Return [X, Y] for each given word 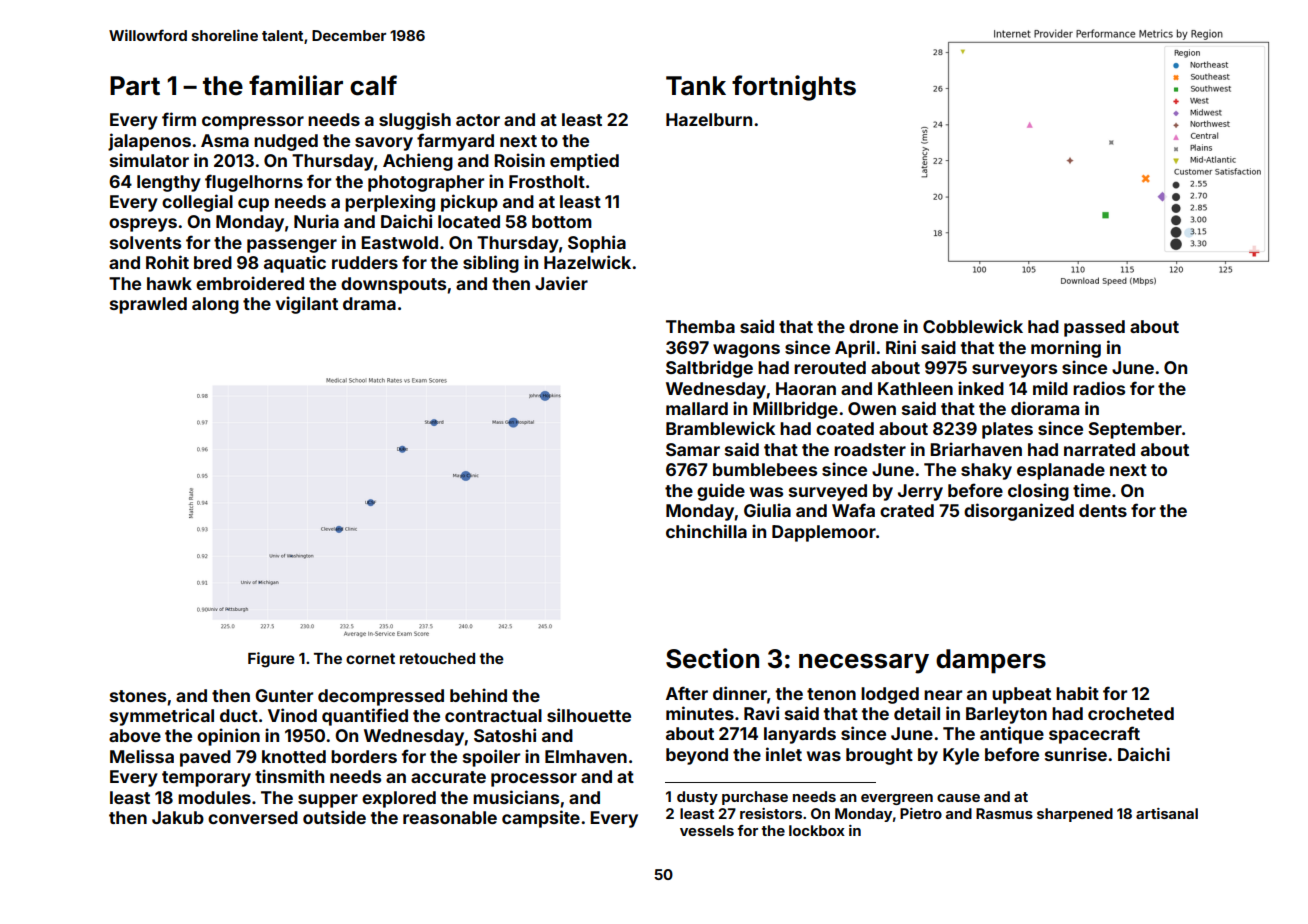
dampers [991, 661]
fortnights [794, 88]
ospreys [143, 225]
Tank [696, 86]
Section [712, 658]
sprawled [148, 305]
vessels [707, 830]
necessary [864, 664]
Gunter [284, 695]
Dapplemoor [824, 533]
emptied [584, 162]
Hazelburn [709, 119]
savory [384, 144]
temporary [206, 779]
